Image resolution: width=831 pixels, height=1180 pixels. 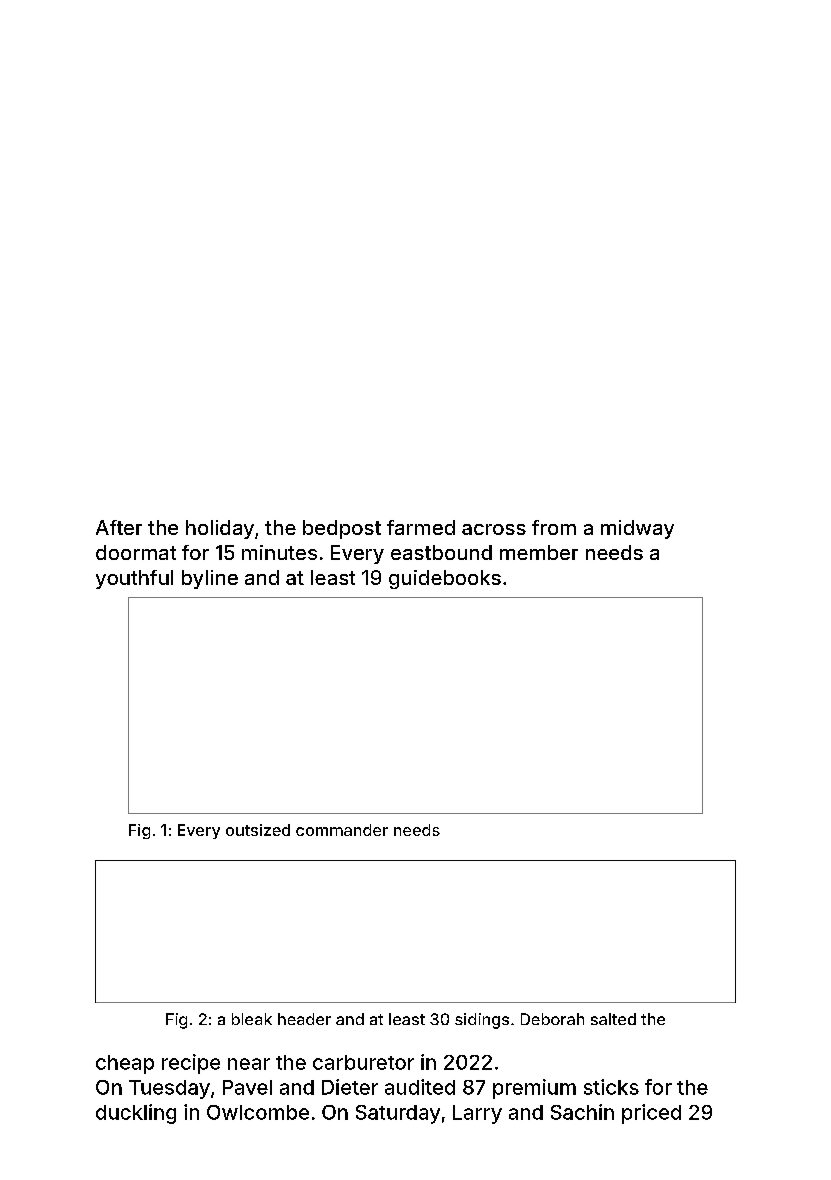 What do you see at coordinates (637, 529) in the screenshot?
I see `midway` at bounding box center [637, 529].
